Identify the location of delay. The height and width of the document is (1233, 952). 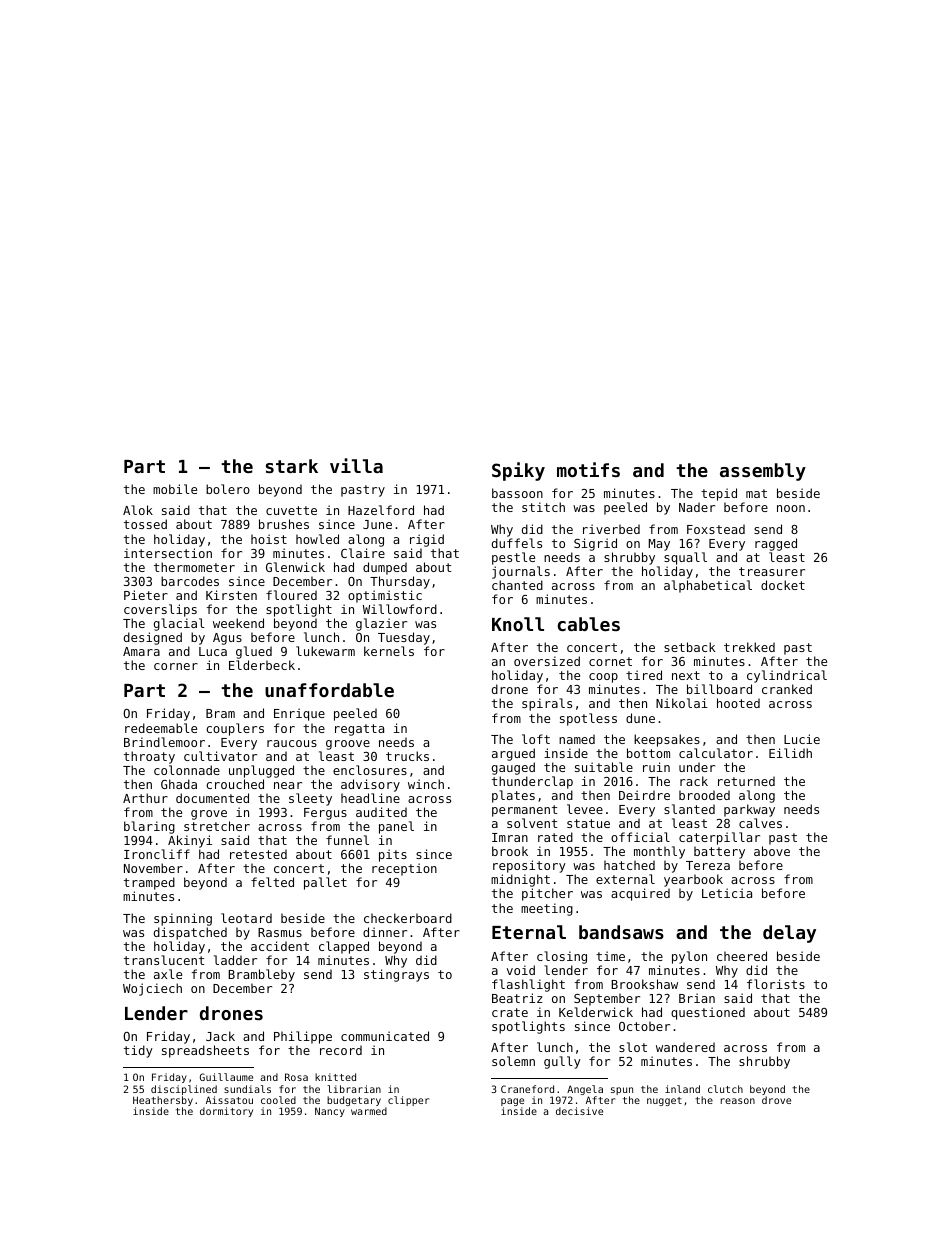
(789, 934).
